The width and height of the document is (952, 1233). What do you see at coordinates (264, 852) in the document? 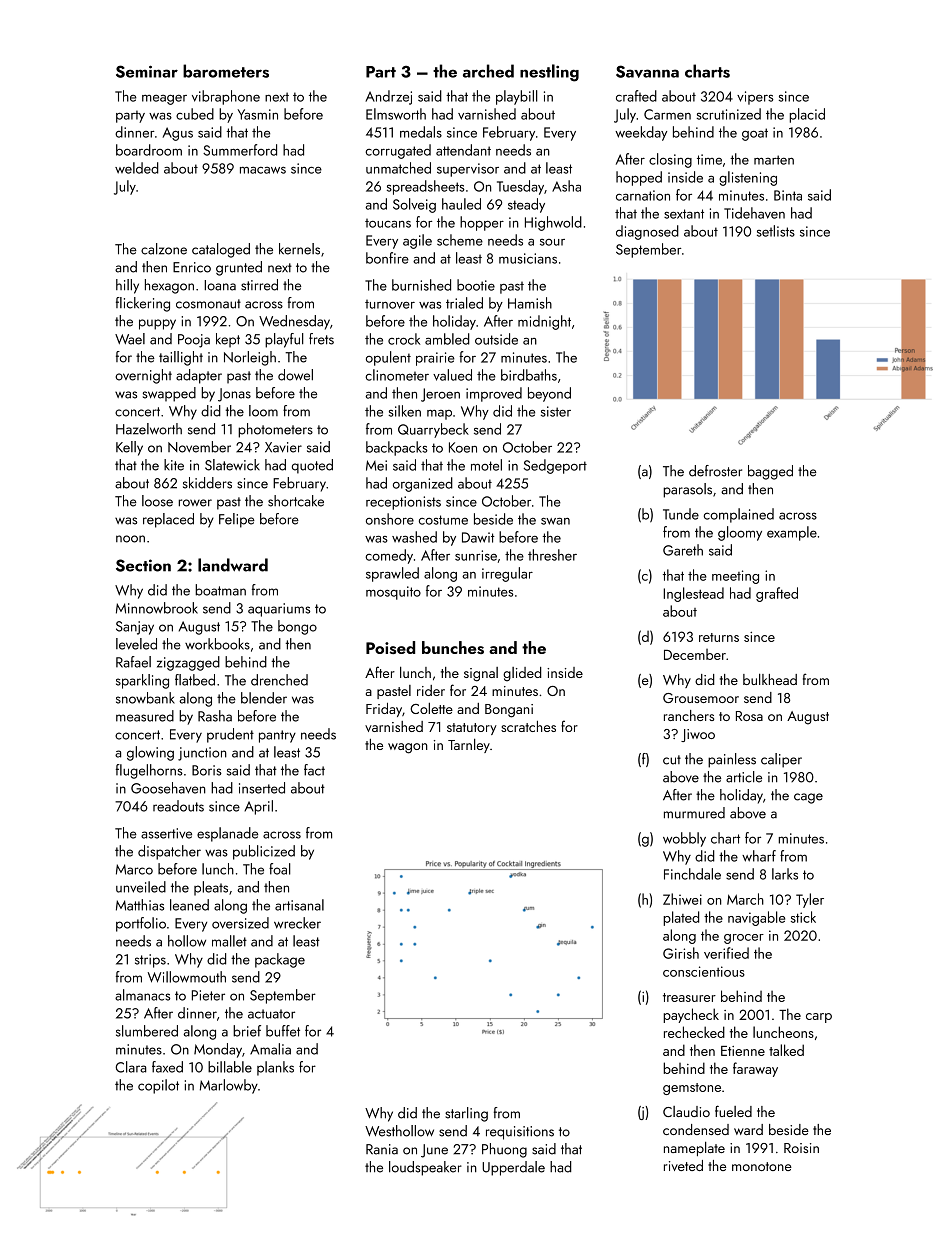
I see `publicized` at bounding box center [264, 852].
